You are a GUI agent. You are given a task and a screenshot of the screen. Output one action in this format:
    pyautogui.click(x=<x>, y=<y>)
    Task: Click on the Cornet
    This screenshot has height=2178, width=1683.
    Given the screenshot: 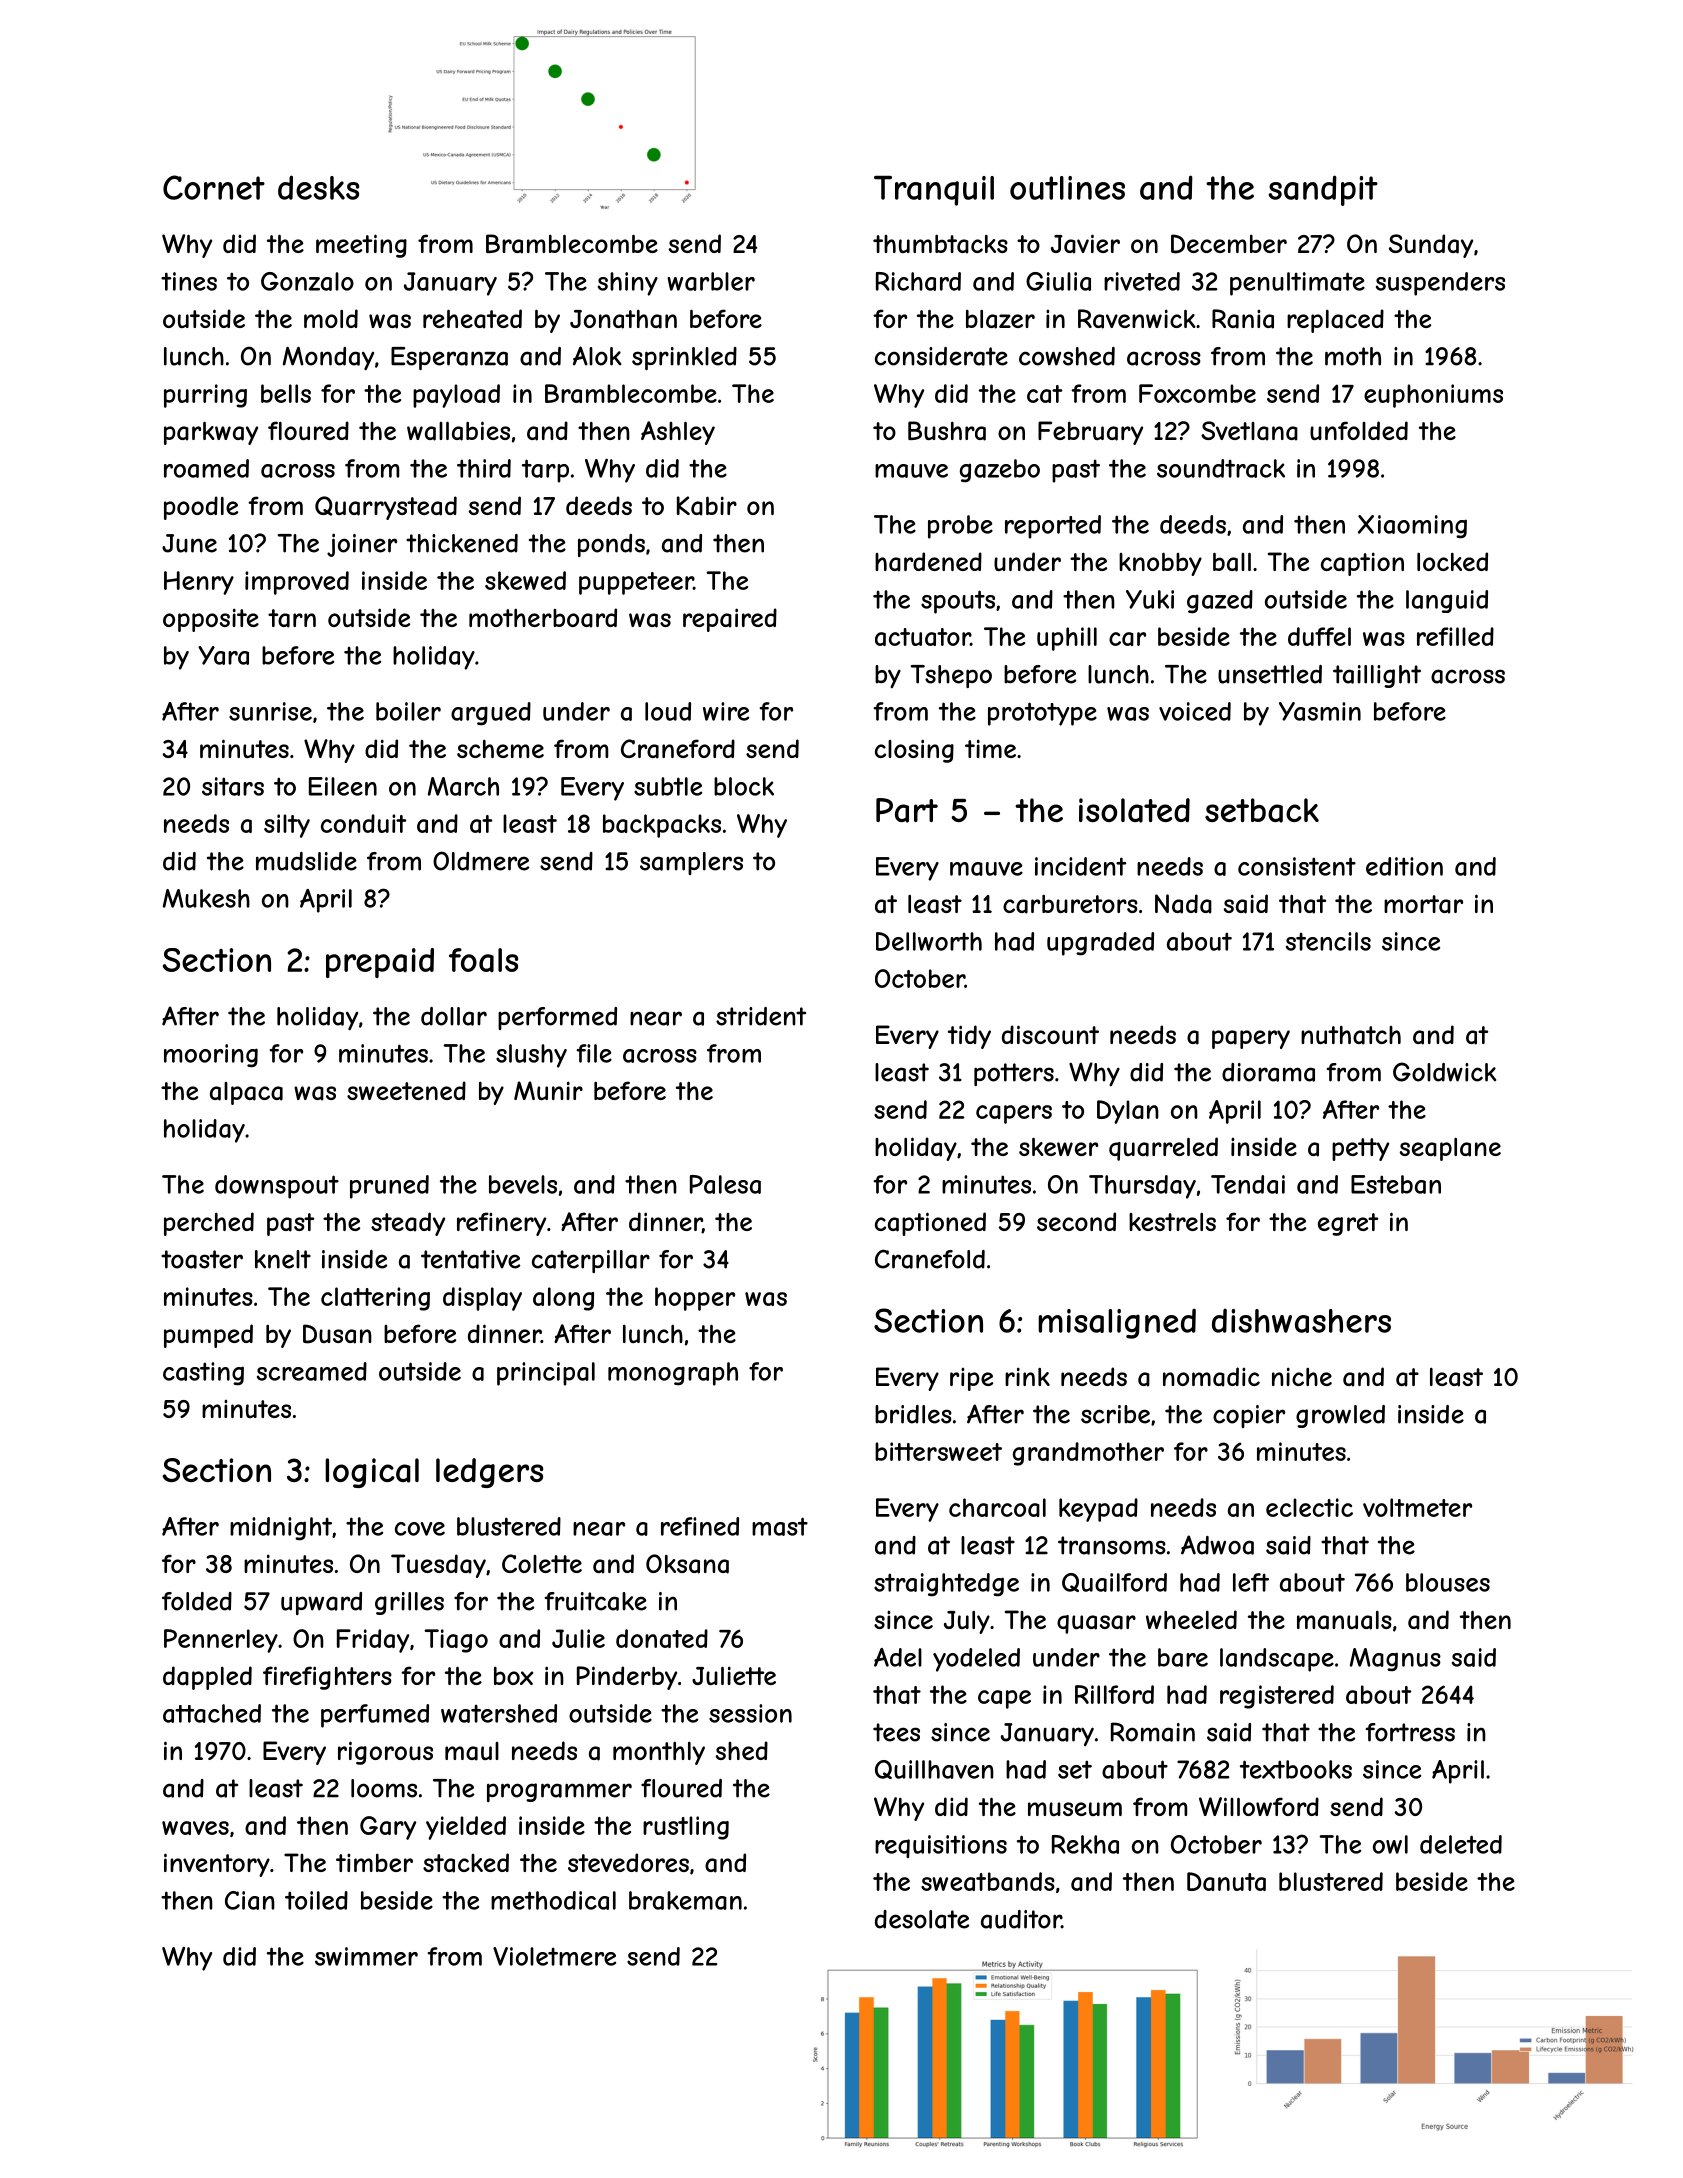 What is the action you would take?
    pyautogui.click(x=214, y=187)
